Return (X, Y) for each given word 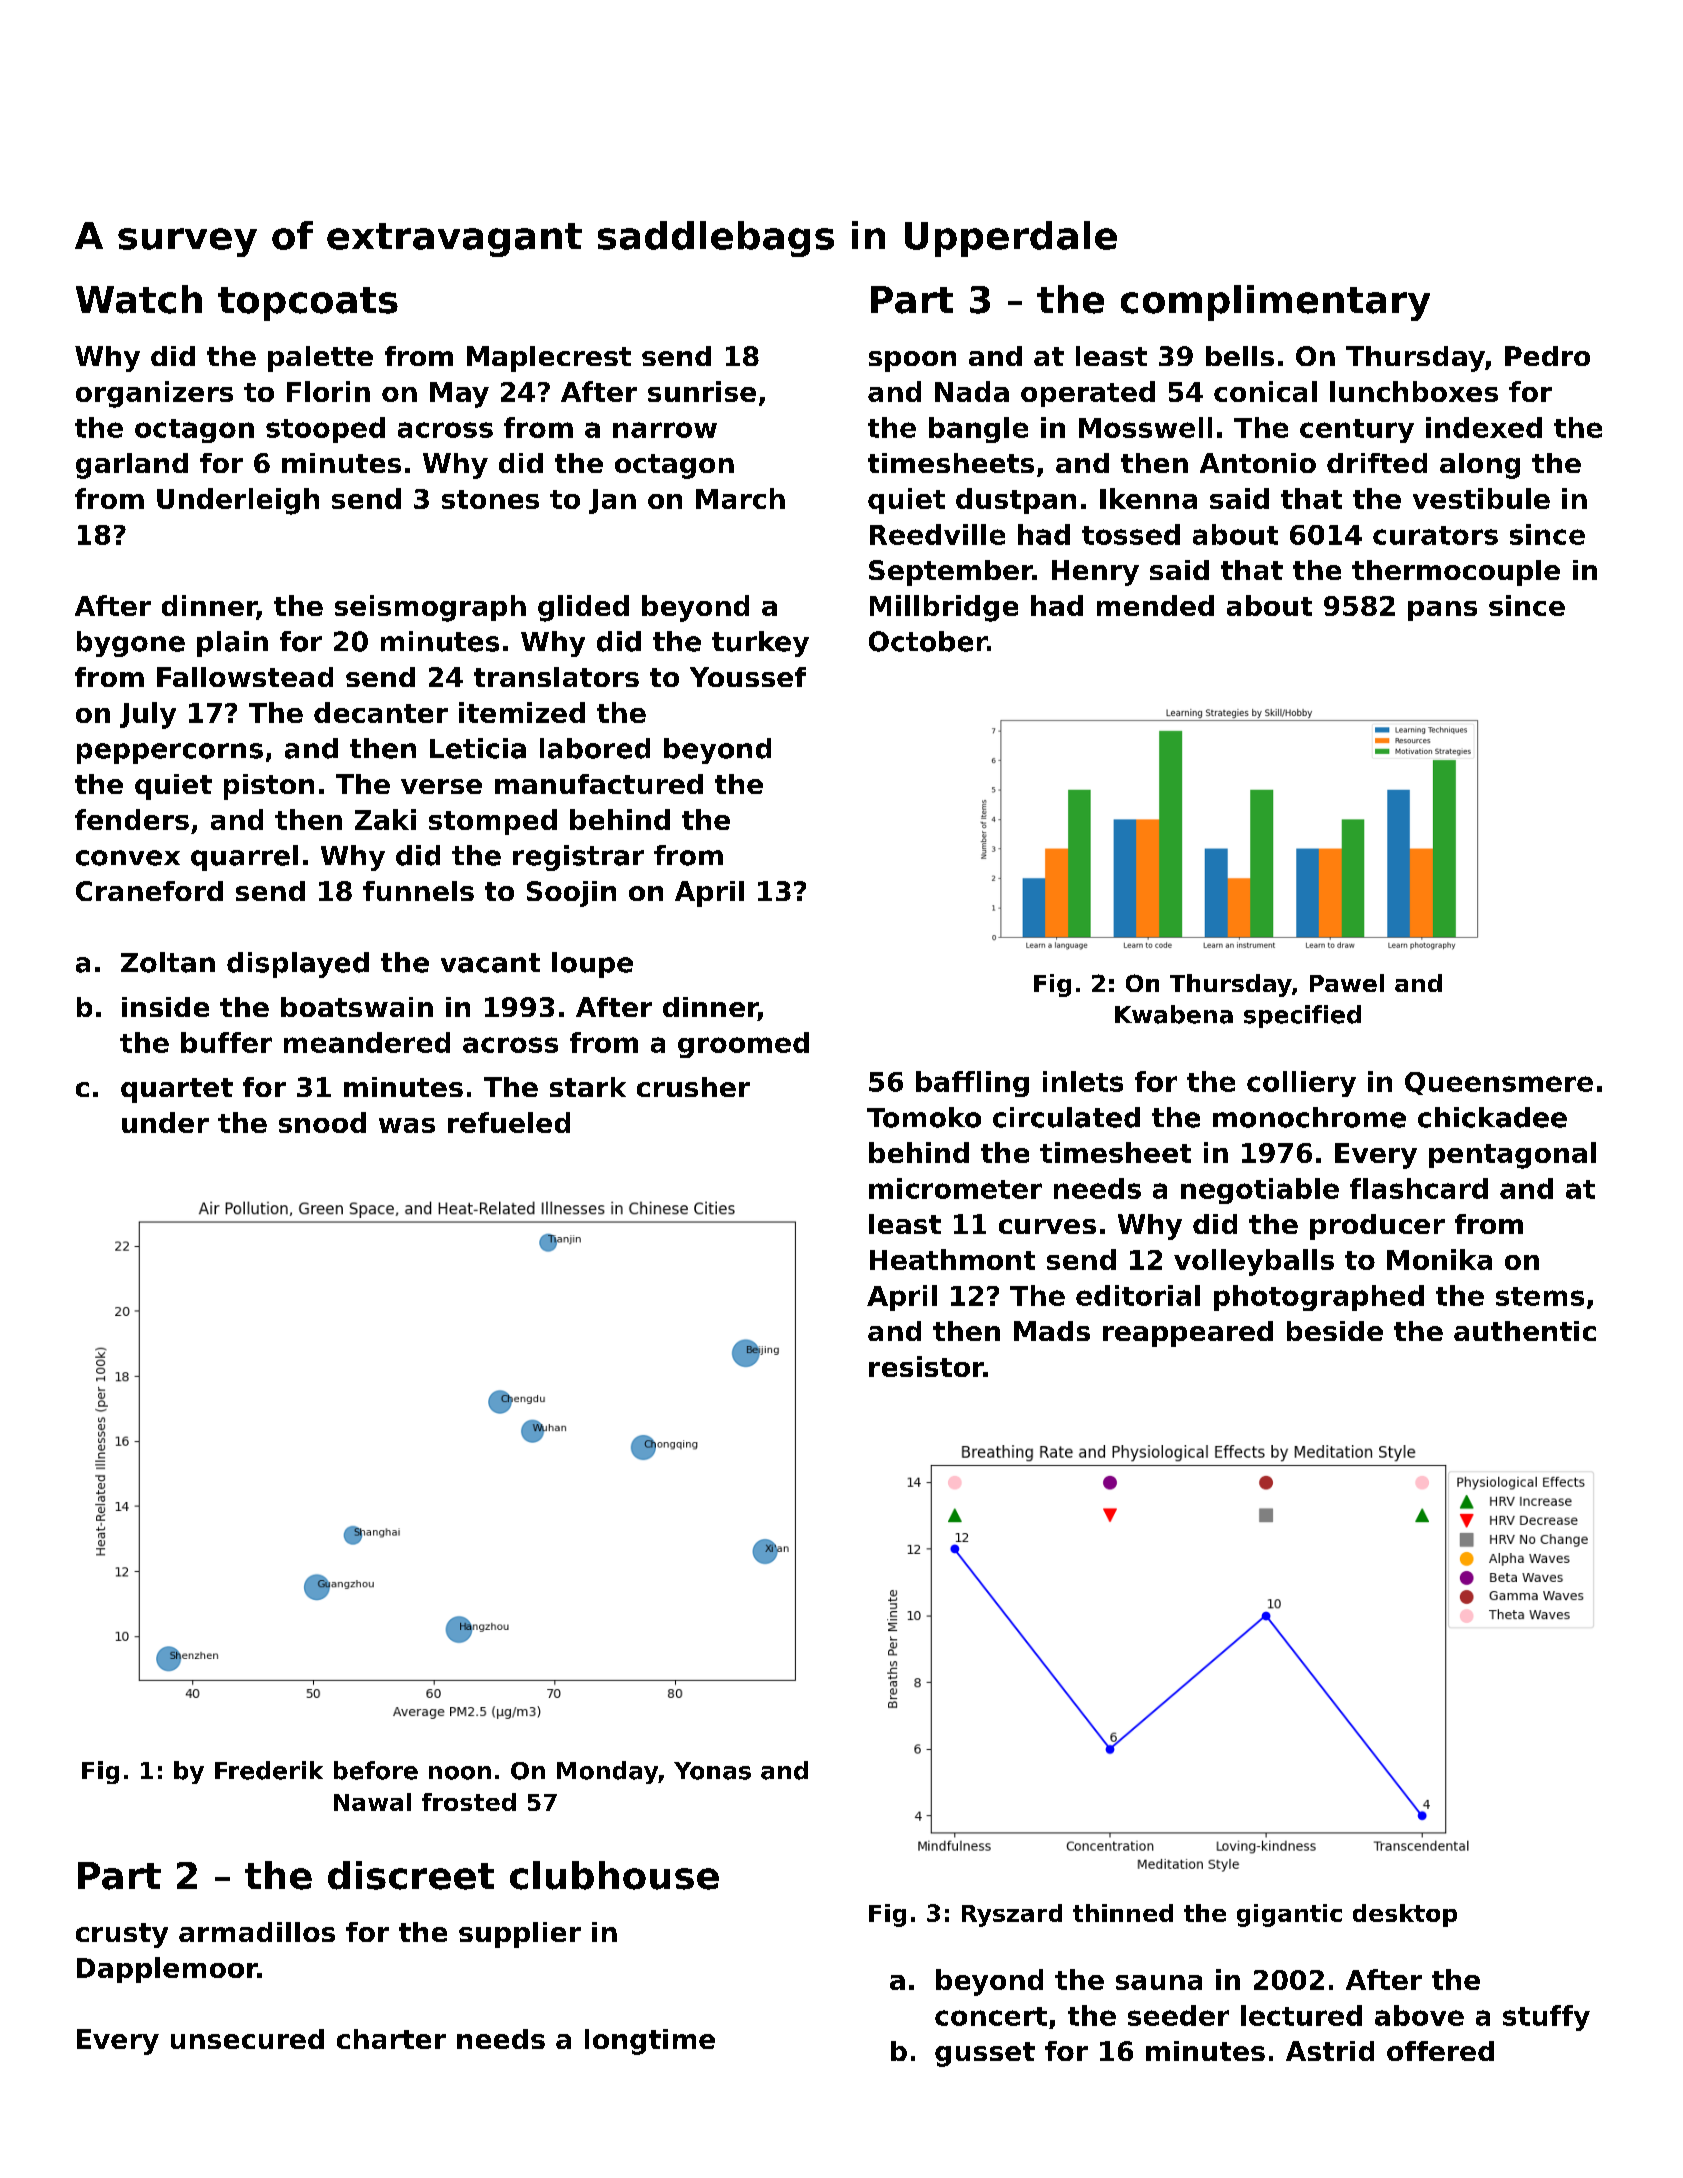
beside (1335, 1331)
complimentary (1275, 303)
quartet (177, 1090)
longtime (650, 2042)
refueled (509, 1122)
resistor (926, 1366)
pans (1442, 611)
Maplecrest (549, 359)
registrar (578, 858)
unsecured (247, 2039)
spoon (912, 361)
